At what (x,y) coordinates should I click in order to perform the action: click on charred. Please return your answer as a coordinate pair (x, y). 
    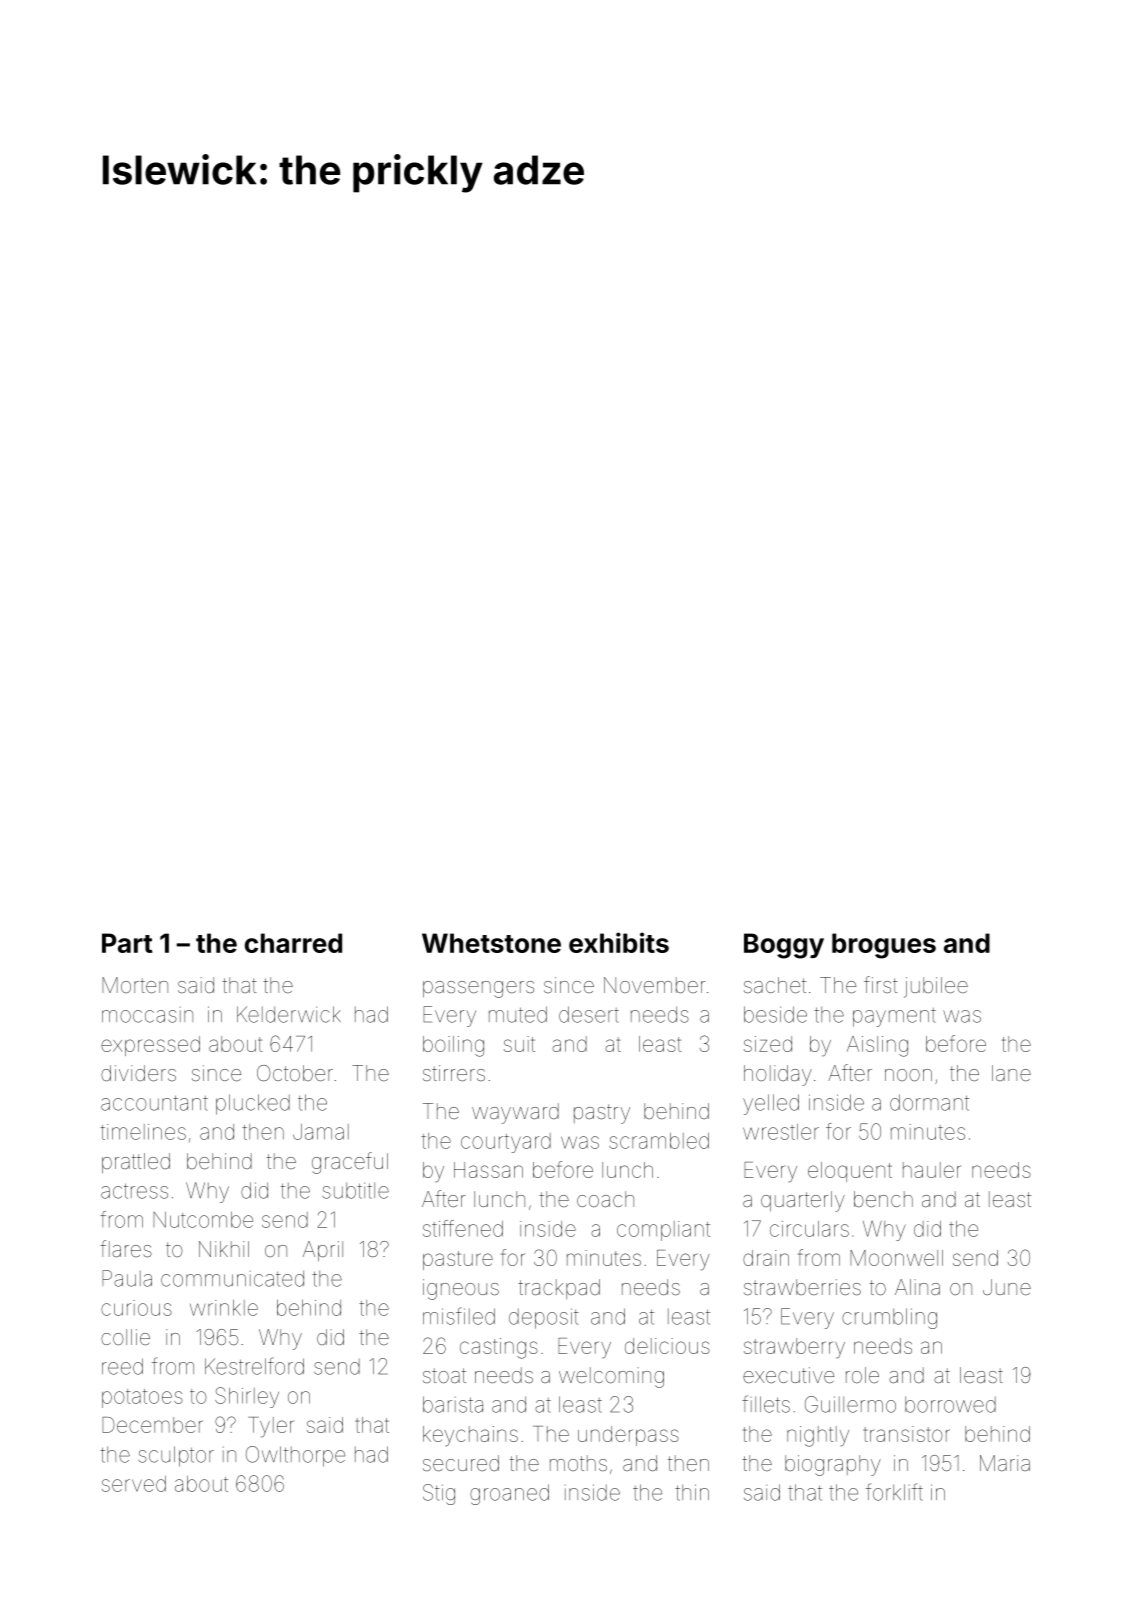
    Looking at the image, I should click on (293, 943).
